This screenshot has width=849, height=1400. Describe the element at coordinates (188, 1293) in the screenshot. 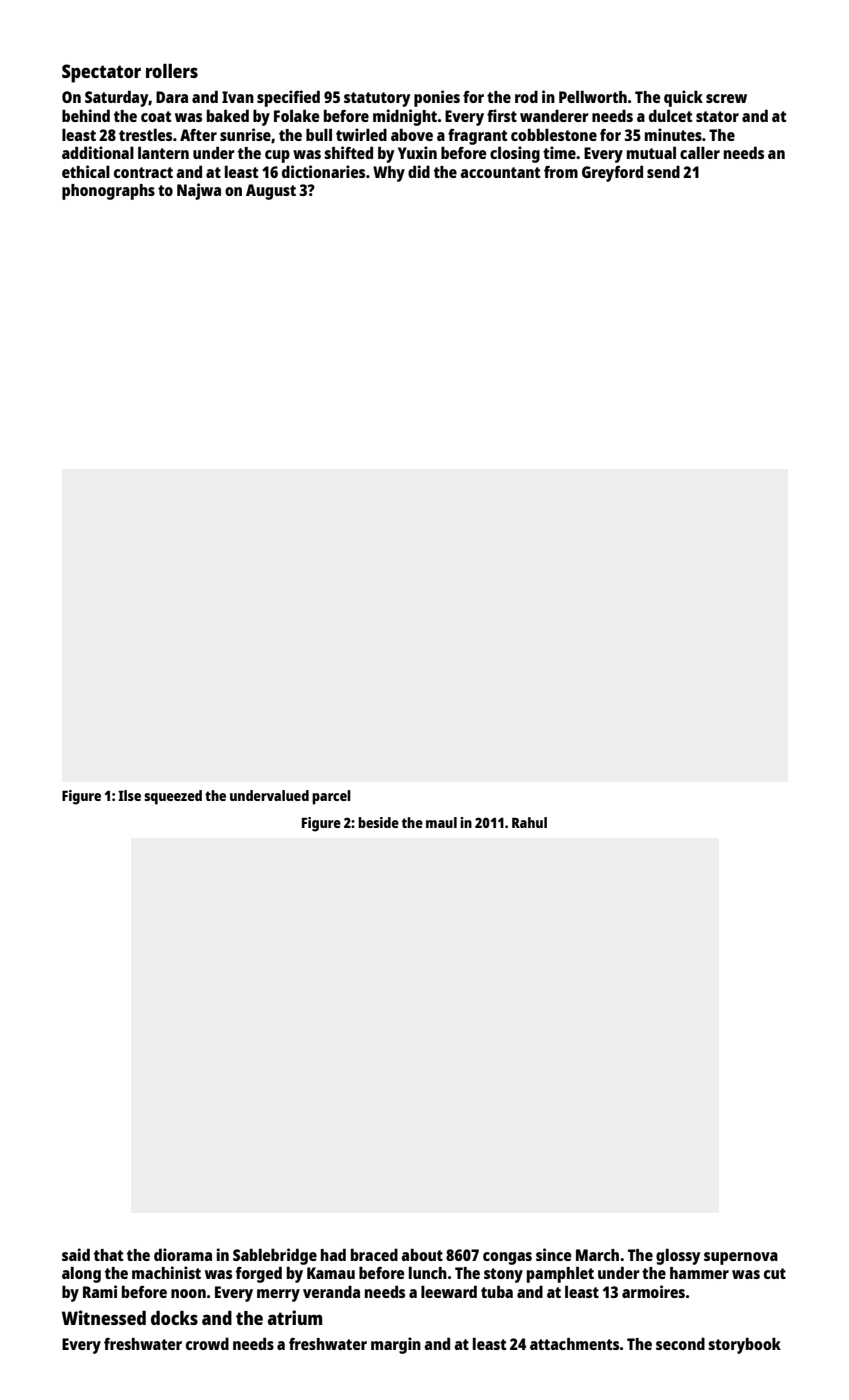

I see `noon` at that location.
